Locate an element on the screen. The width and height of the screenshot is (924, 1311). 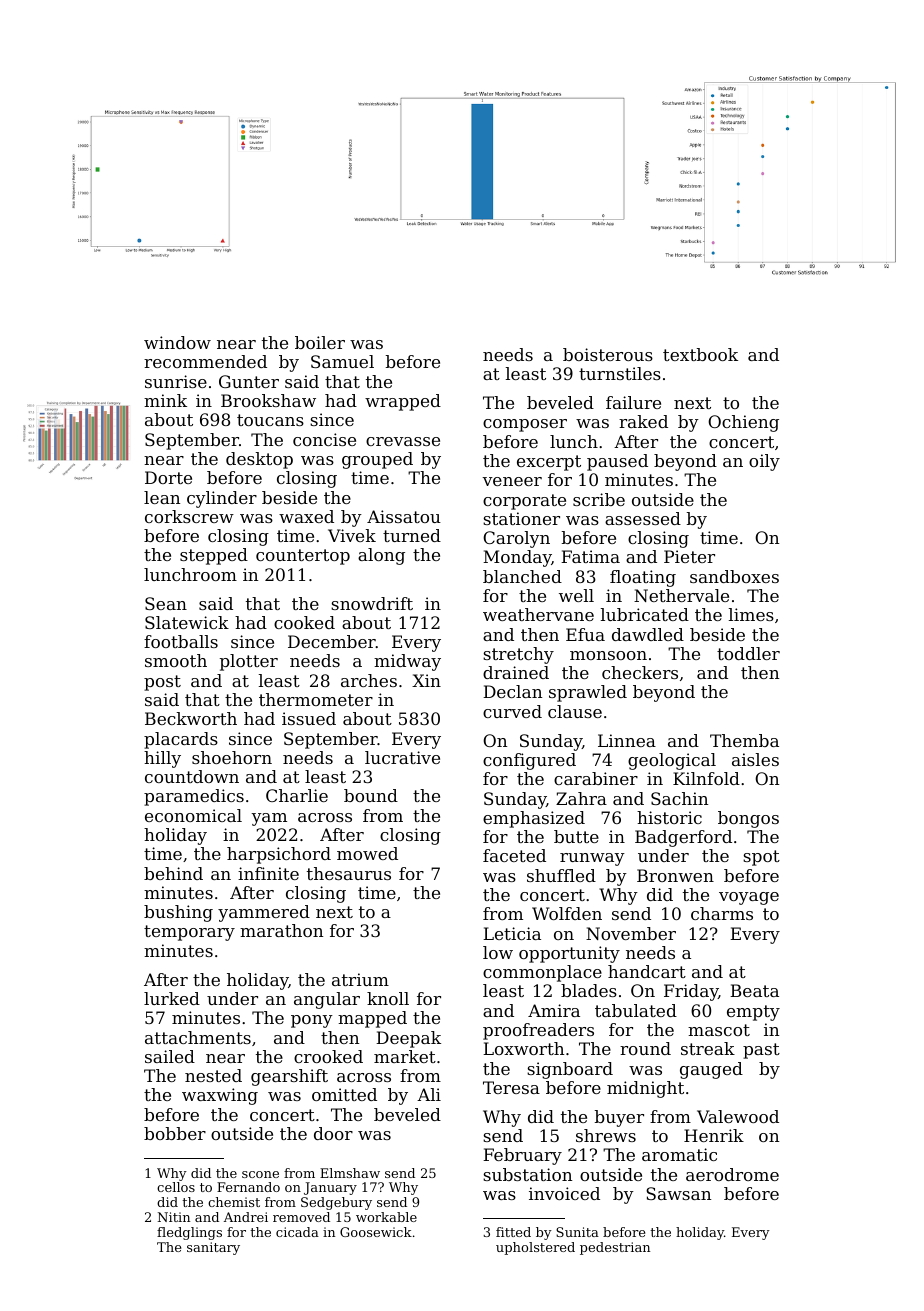
issued is located at coordinates (309, 718).
